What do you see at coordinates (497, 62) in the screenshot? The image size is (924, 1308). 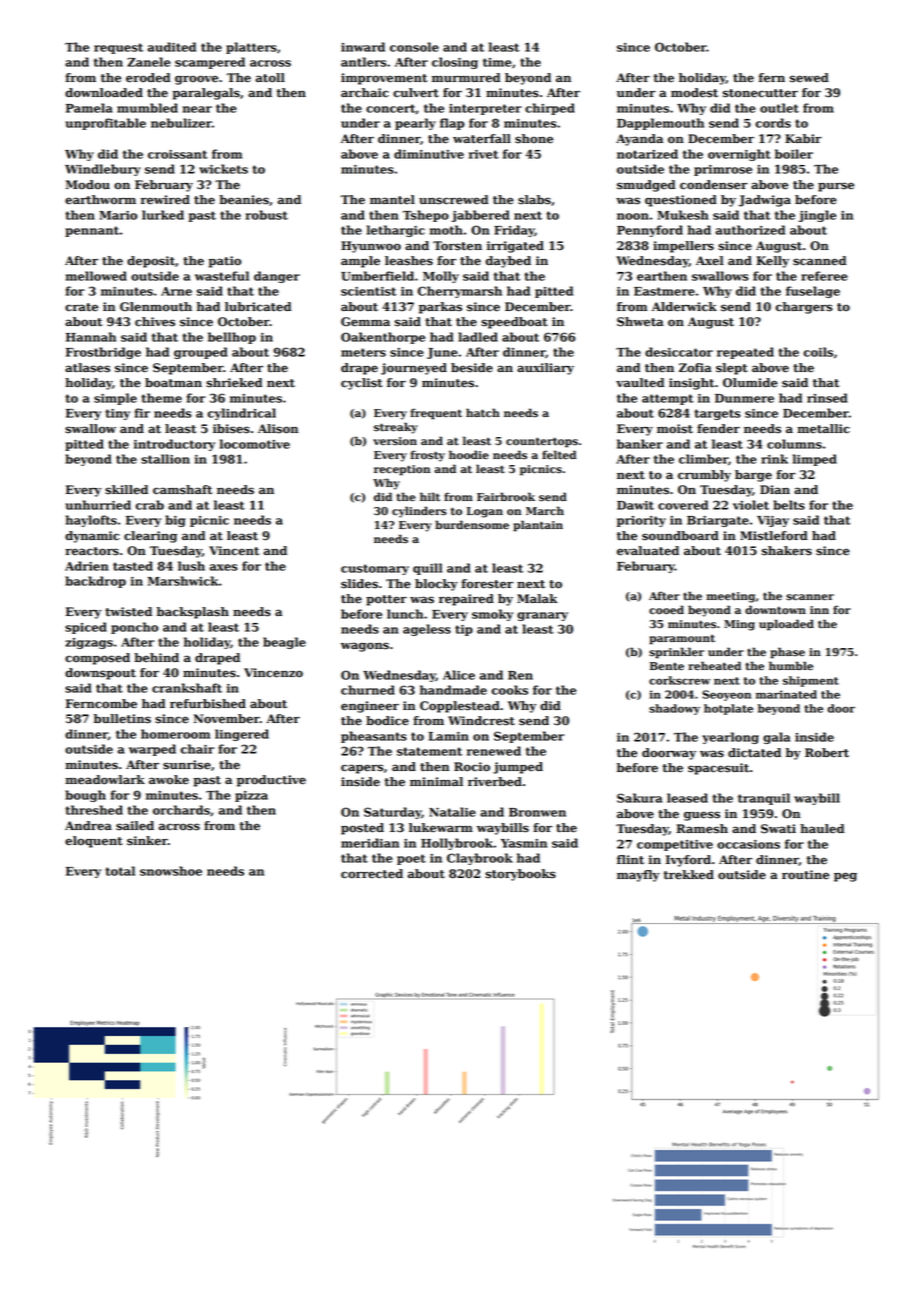 I see `time` at bounding box center [497, 62].
